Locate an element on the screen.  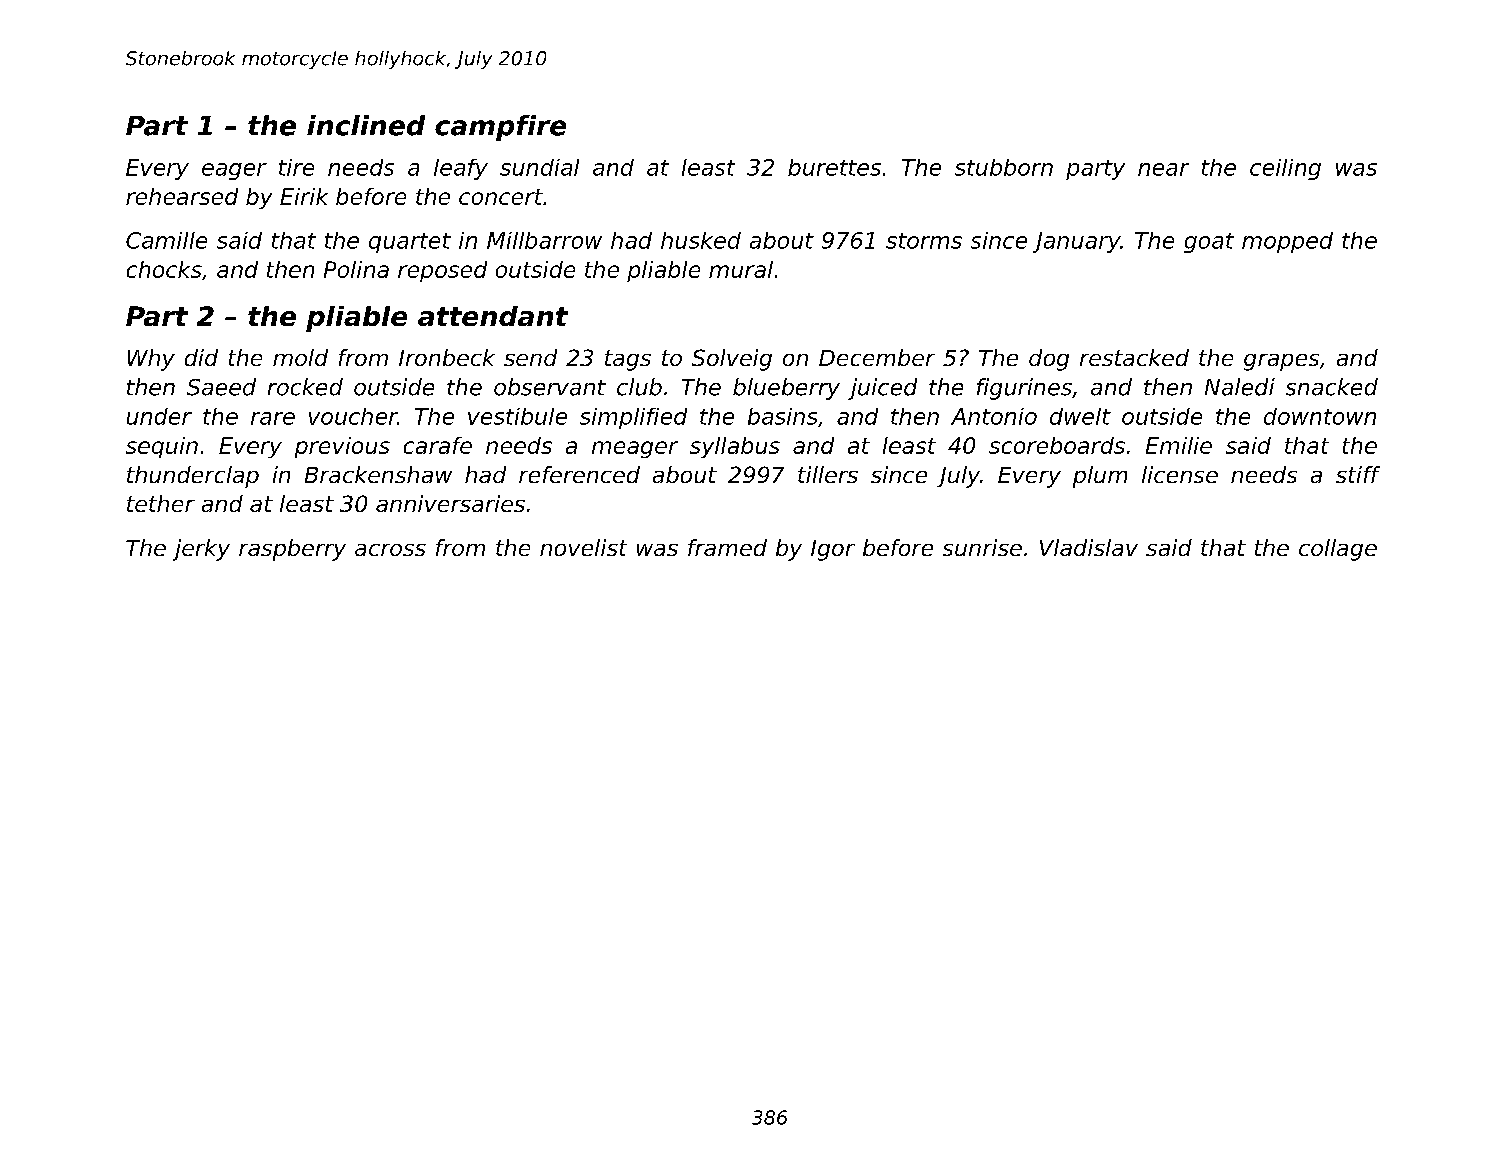
campfire is located at coordinates (500, 128).
